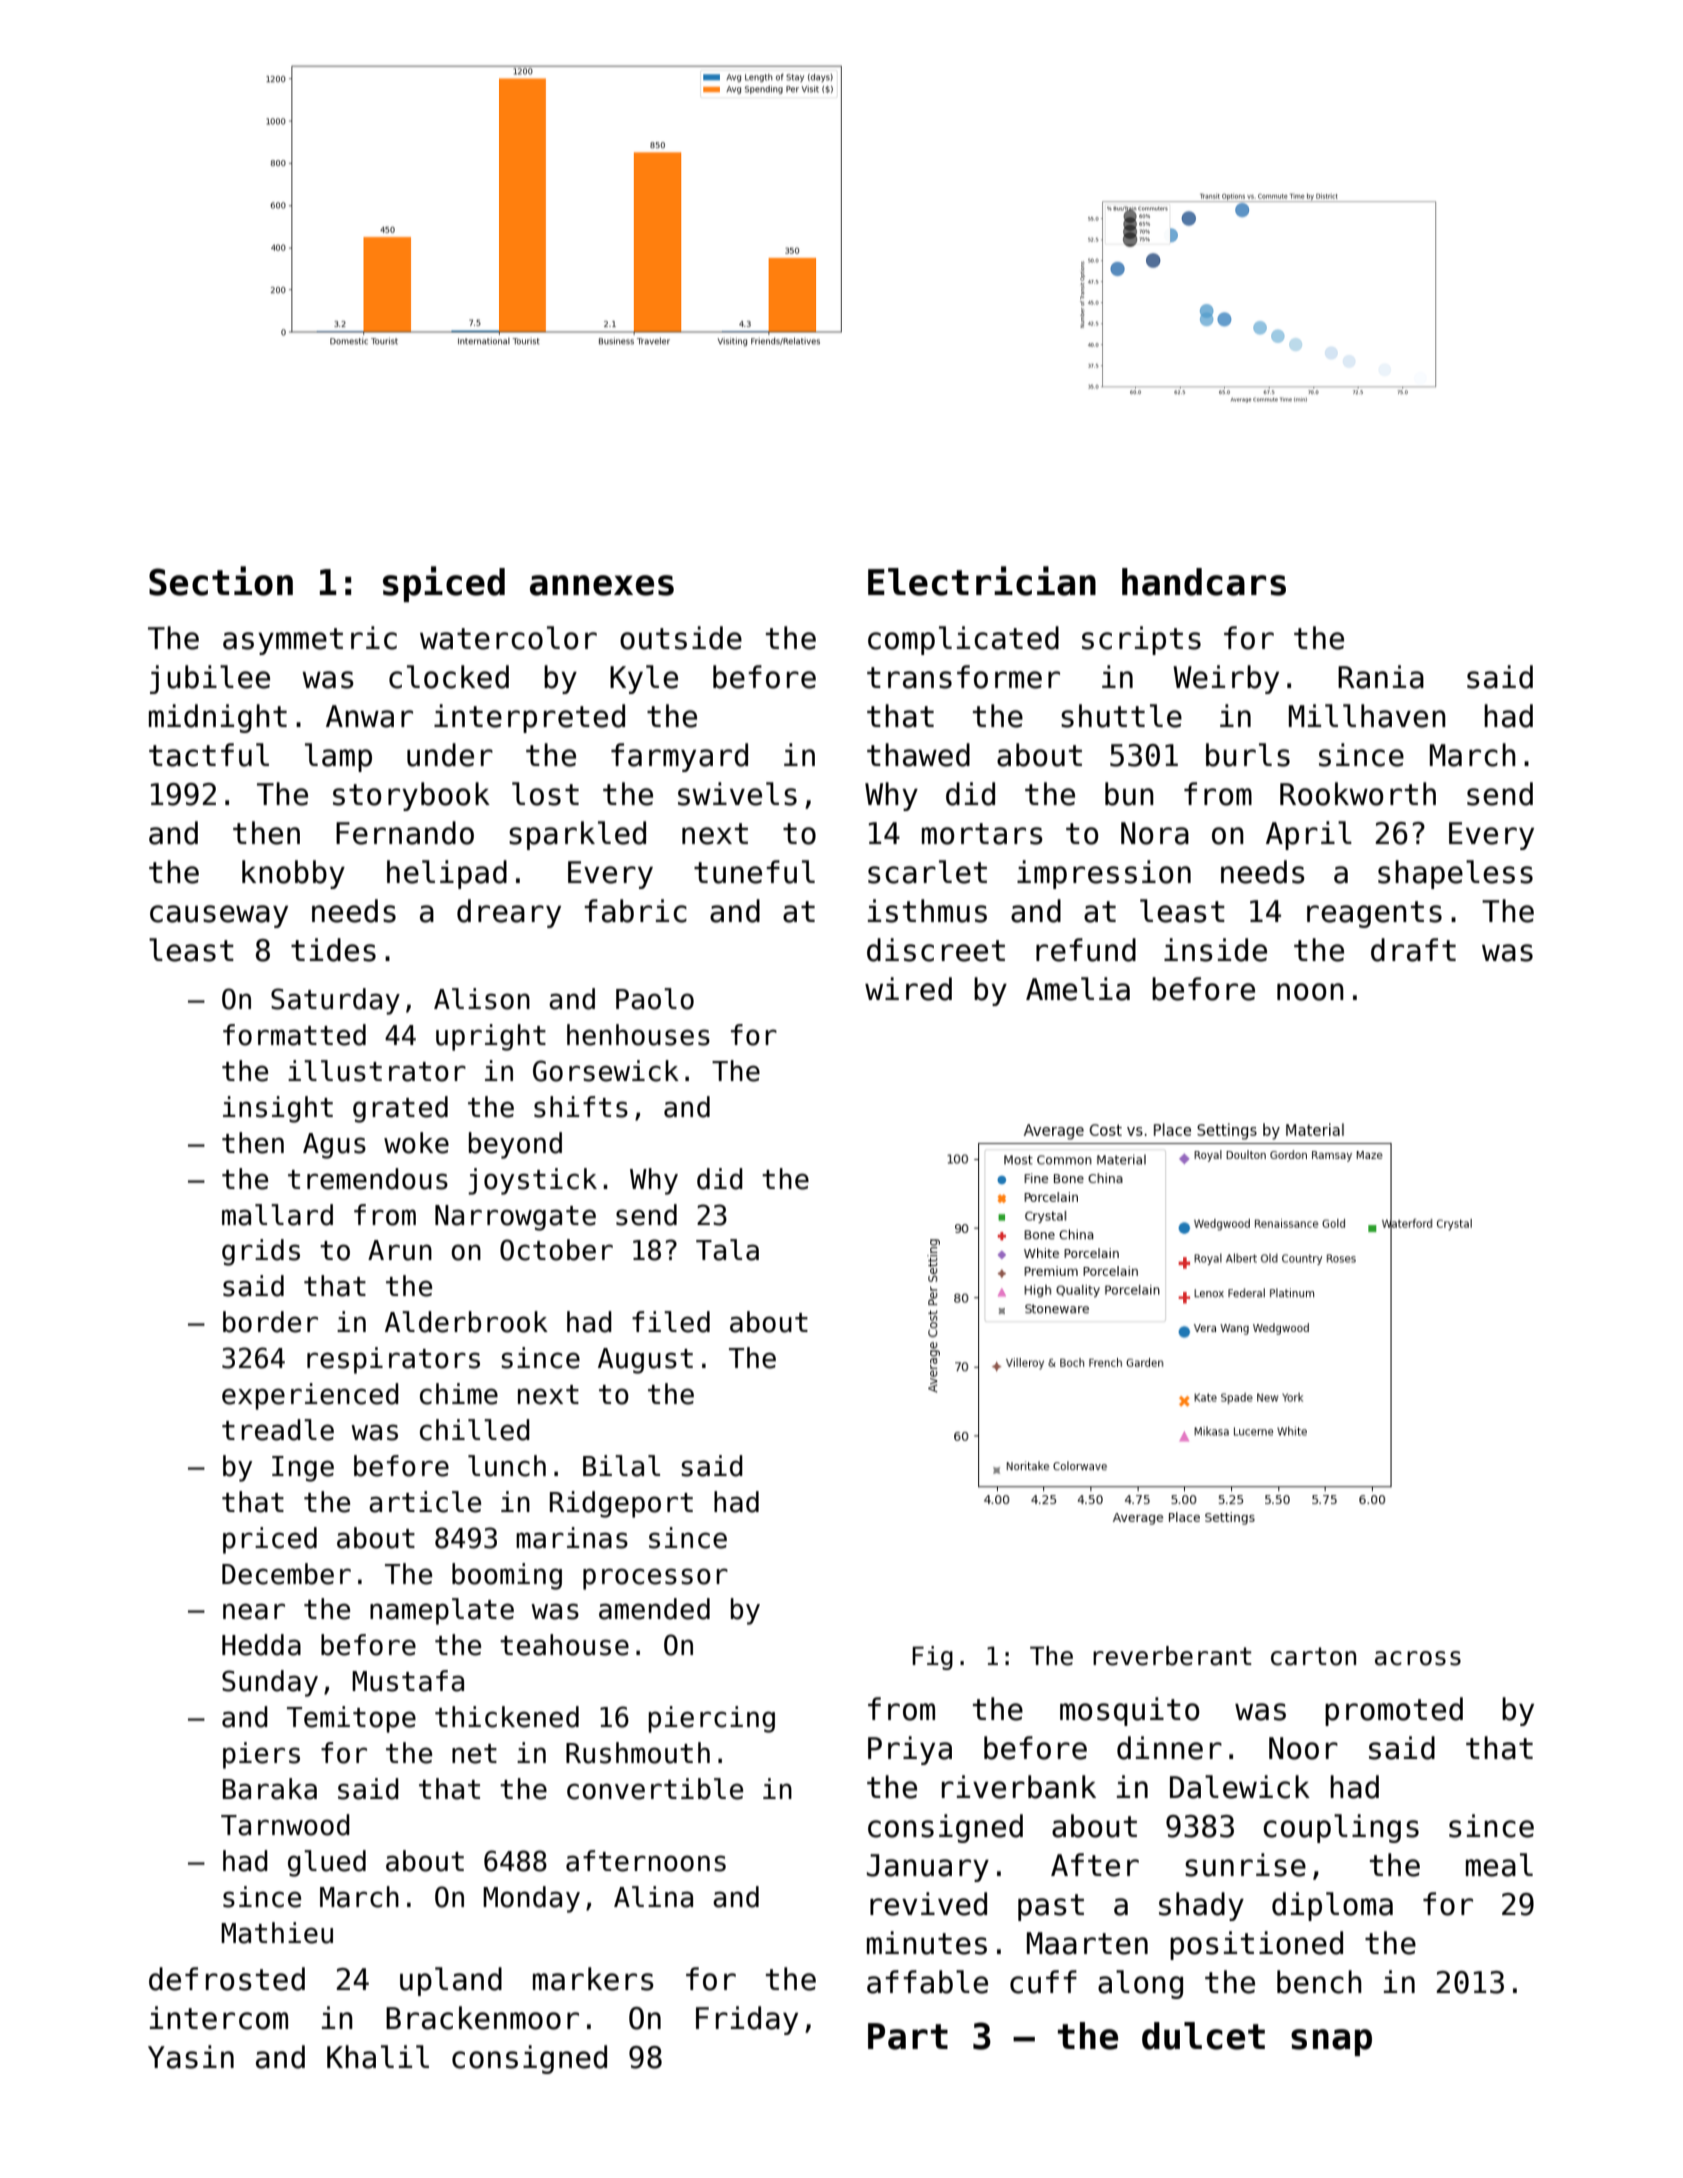  What do you see at coordinates (1413, 950) in the image?
I see `draft` at bounding box center [1413, 950].
